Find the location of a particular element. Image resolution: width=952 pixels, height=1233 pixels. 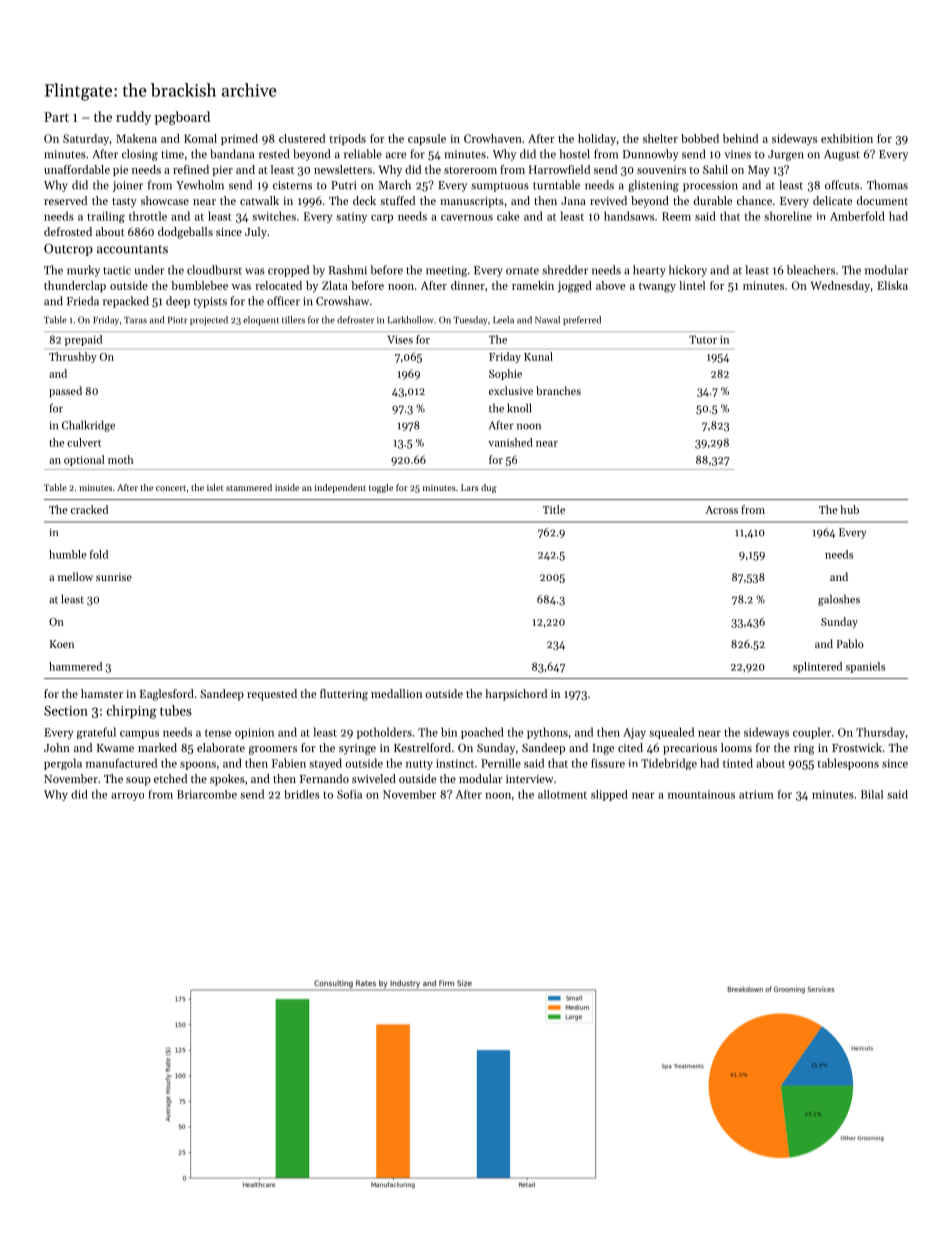

cavernous is located at coordinates (467, 218).
